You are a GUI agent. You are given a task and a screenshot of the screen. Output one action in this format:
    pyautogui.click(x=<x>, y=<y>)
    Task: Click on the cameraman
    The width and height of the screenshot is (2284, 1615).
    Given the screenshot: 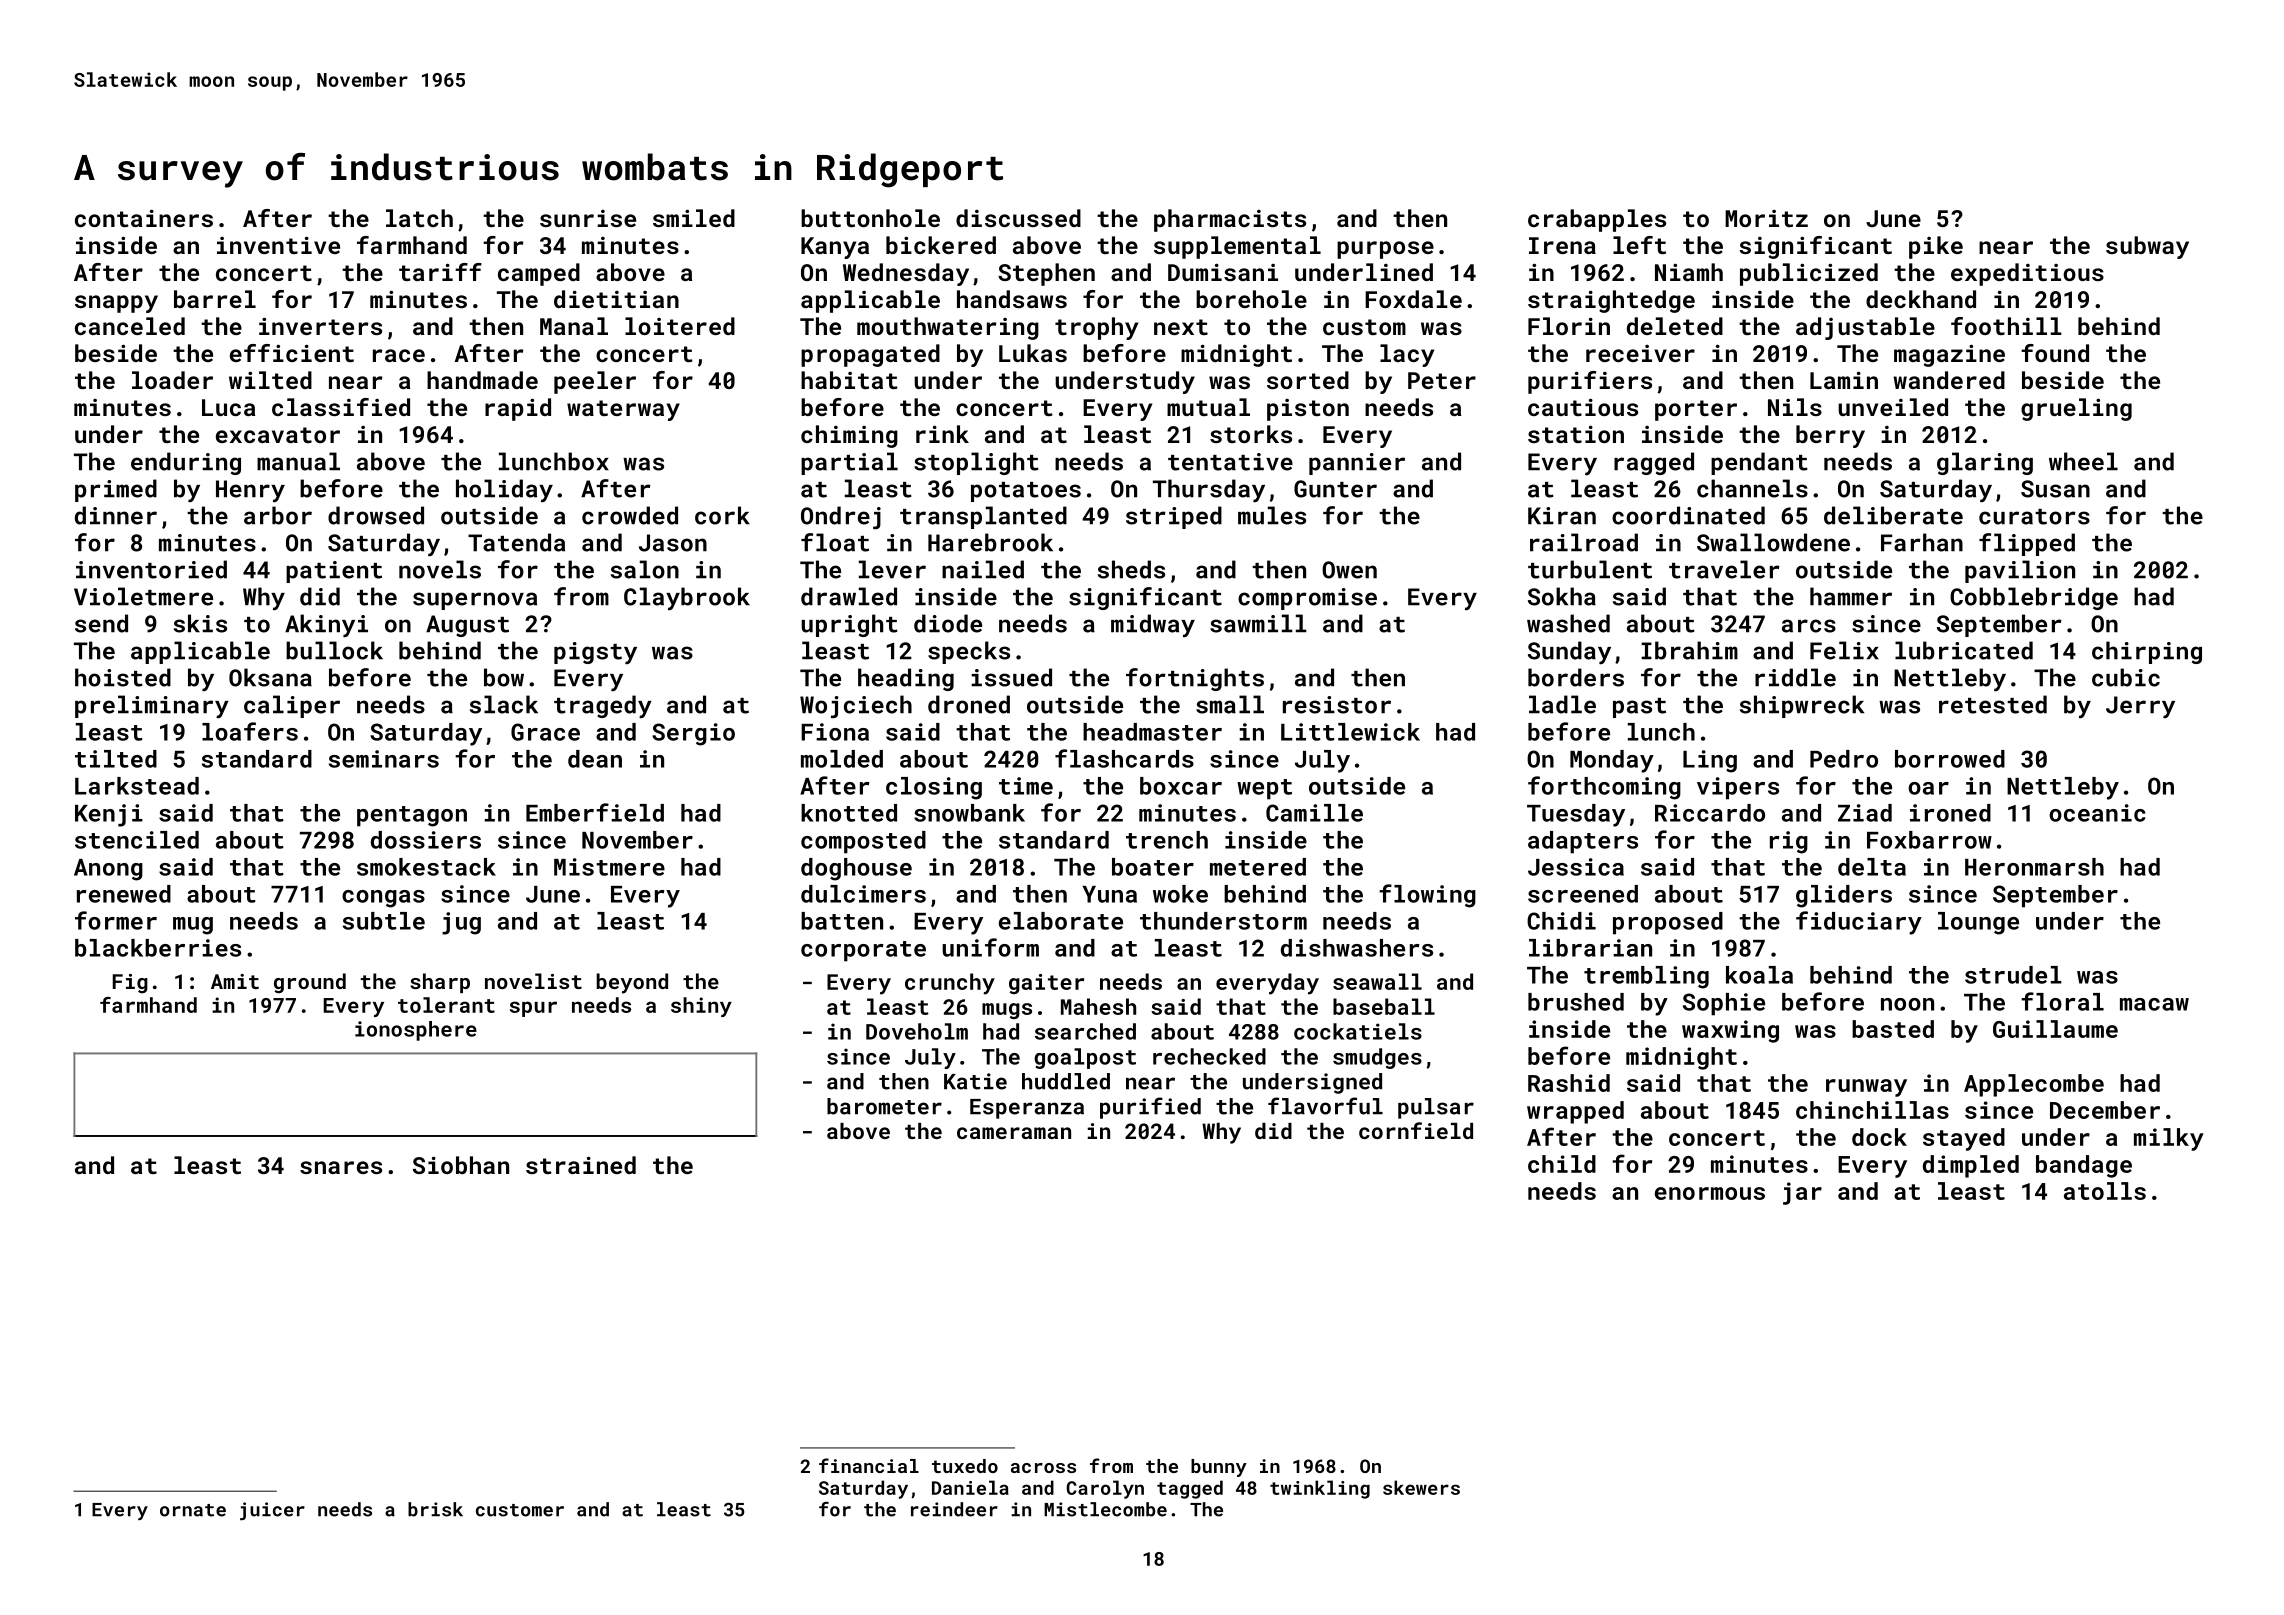 What is the action you would take?
    pyautogui.click(x=1014, y=1133)
